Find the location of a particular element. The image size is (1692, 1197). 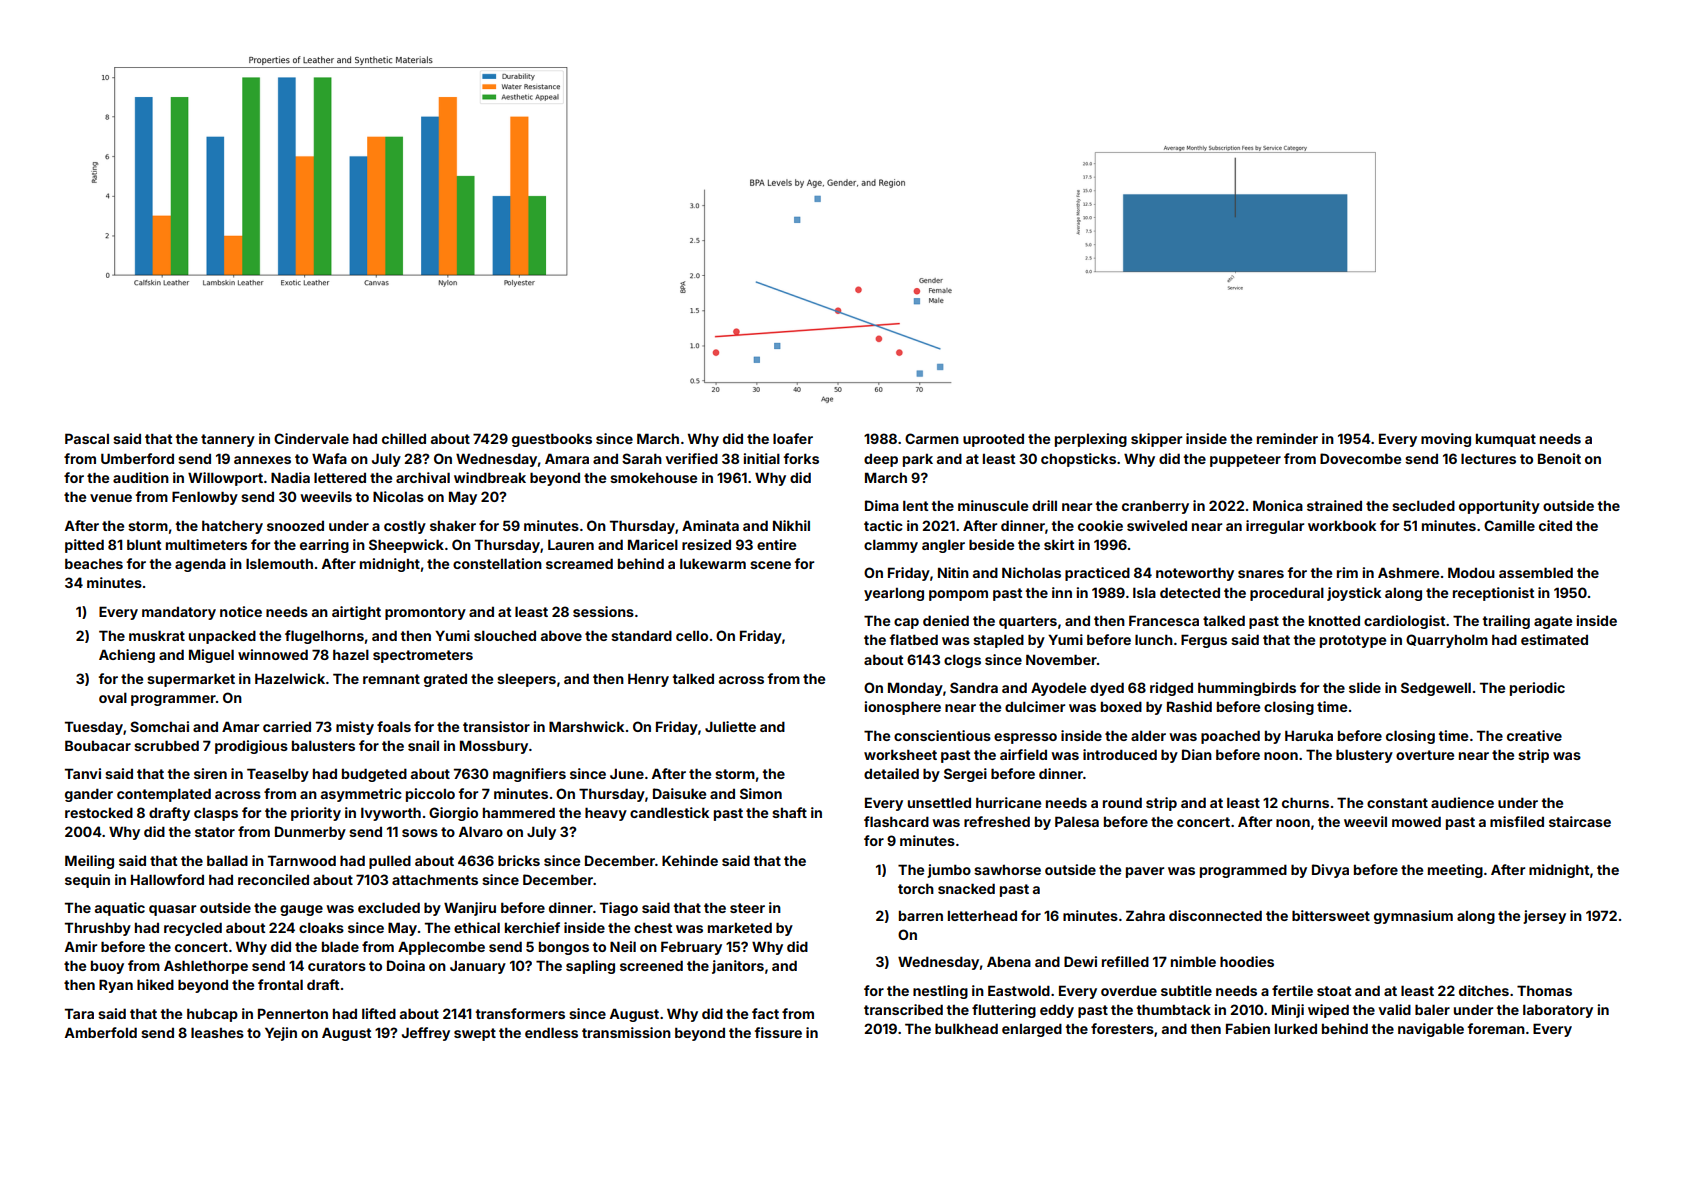

letterhead is located at coordinates (982, 915).
